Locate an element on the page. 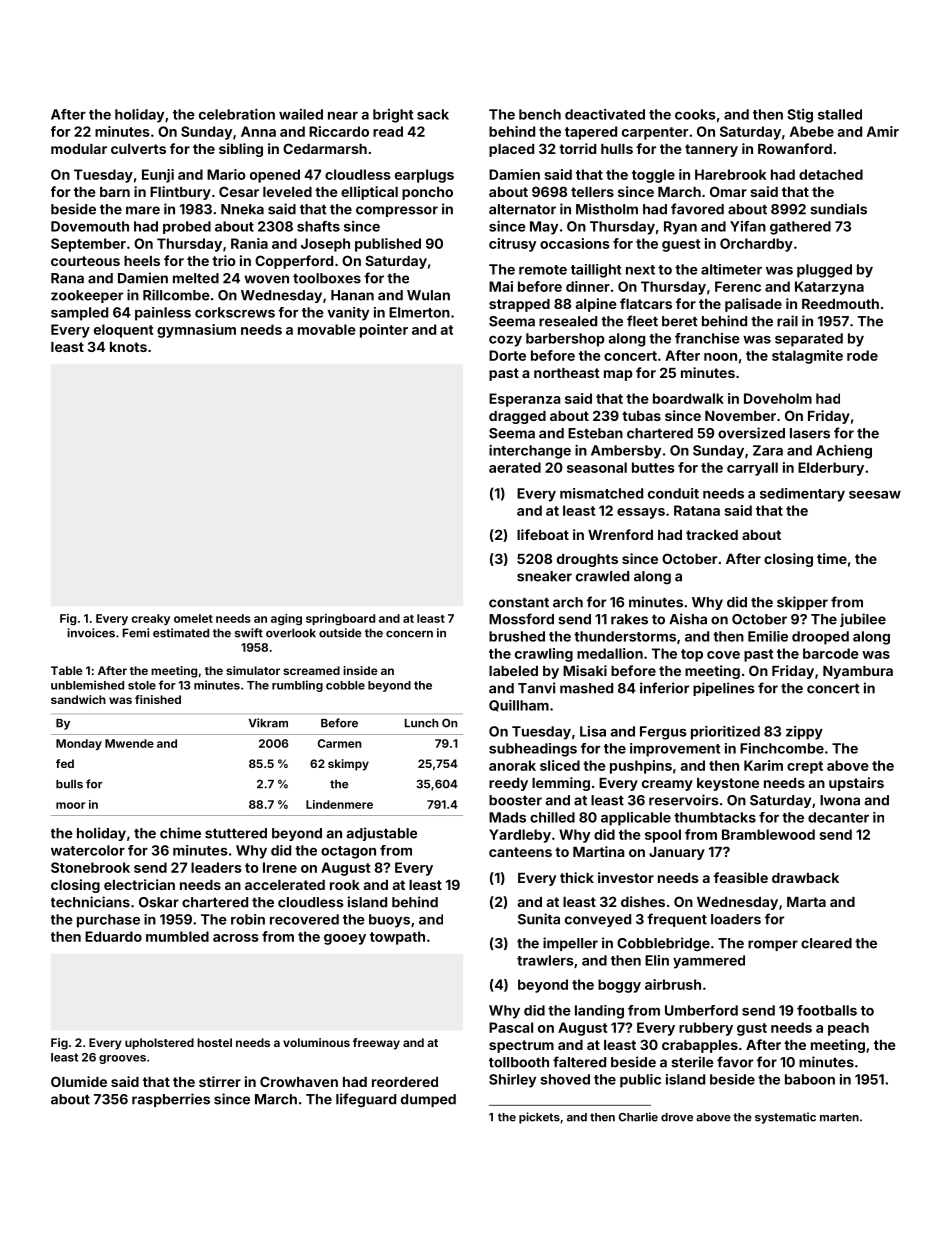 The image size is (952, 1233). wailed is located at coordinates (301, 114).
